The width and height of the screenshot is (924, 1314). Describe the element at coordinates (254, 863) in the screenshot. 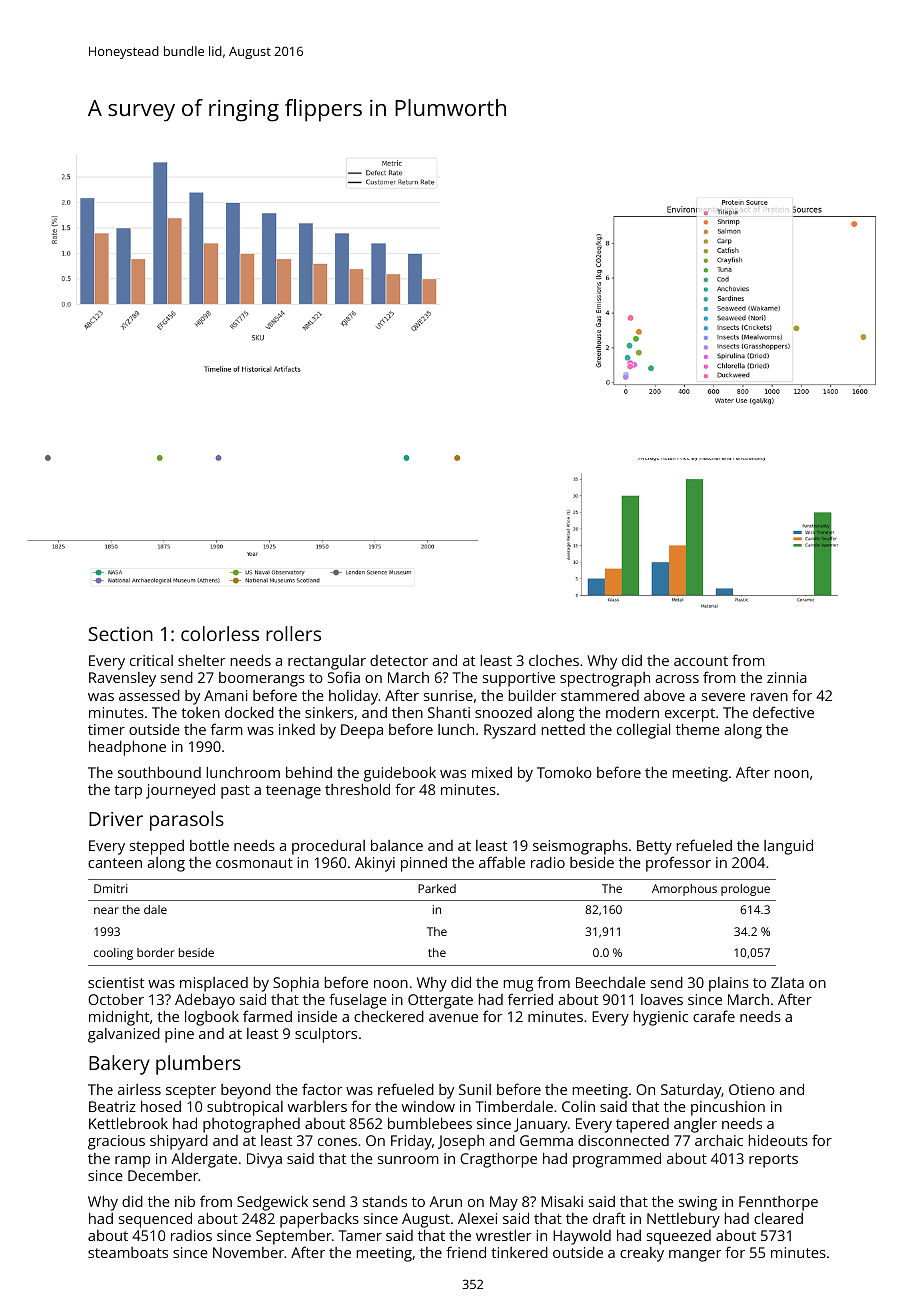

I see `cosmonaut` at that location.
